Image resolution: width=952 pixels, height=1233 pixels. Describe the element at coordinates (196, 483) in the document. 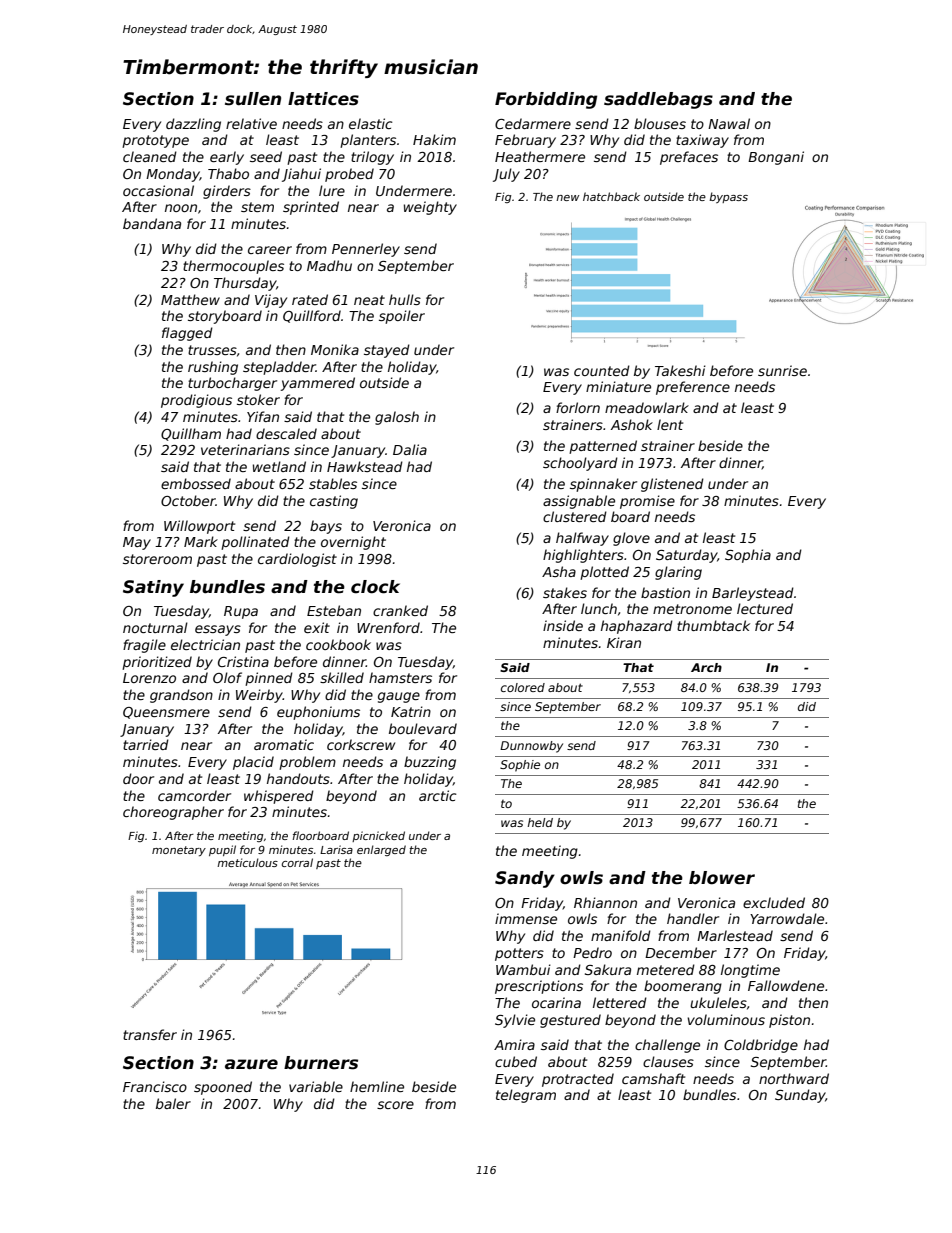

I see `embossed` at that location.
